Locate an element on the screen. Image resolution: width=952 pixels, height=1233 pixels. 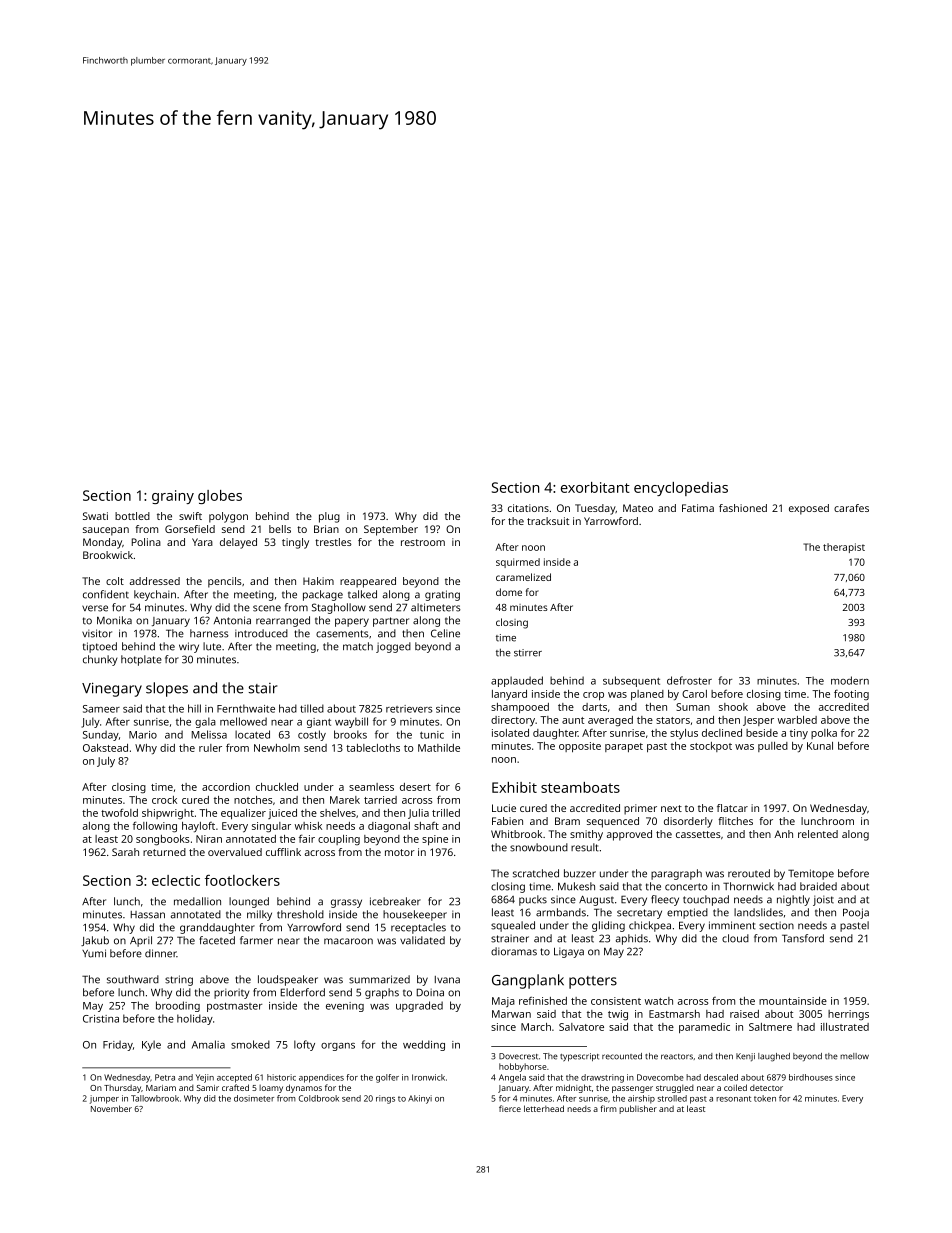
therapist is located at coordinates (844, 548).
